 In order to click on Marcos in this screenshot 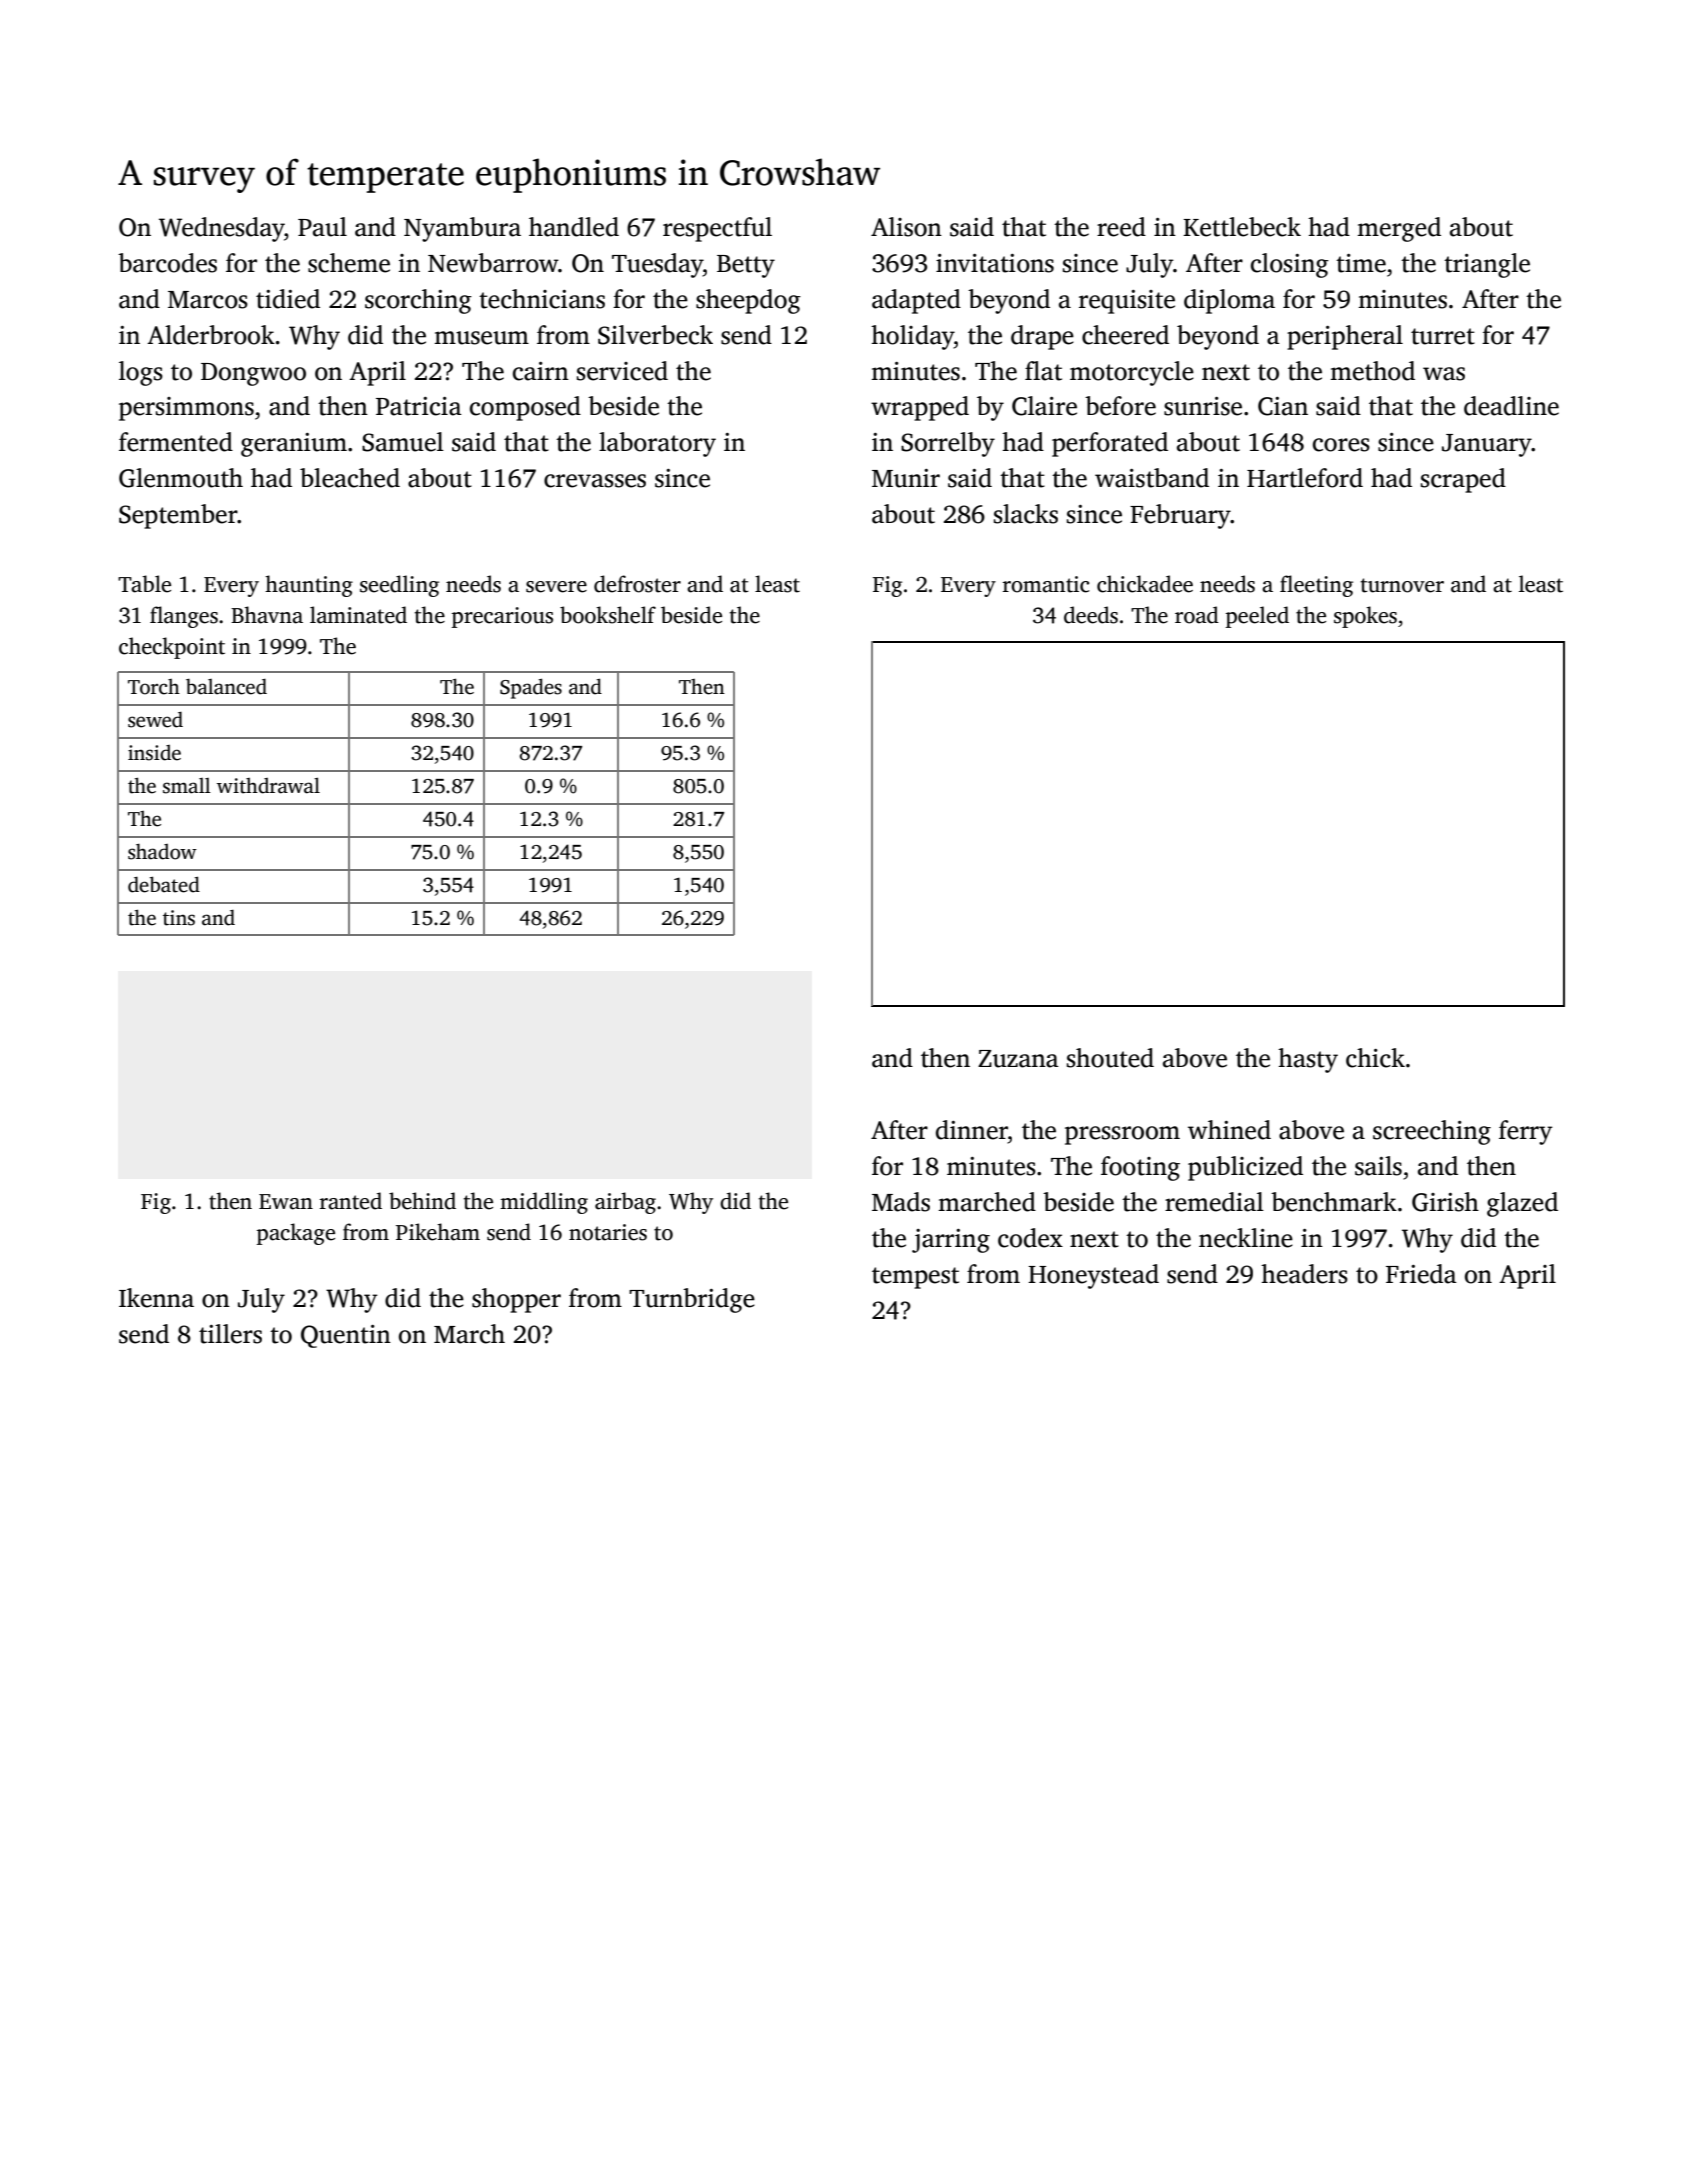, I will do `click(208, 300)`.
